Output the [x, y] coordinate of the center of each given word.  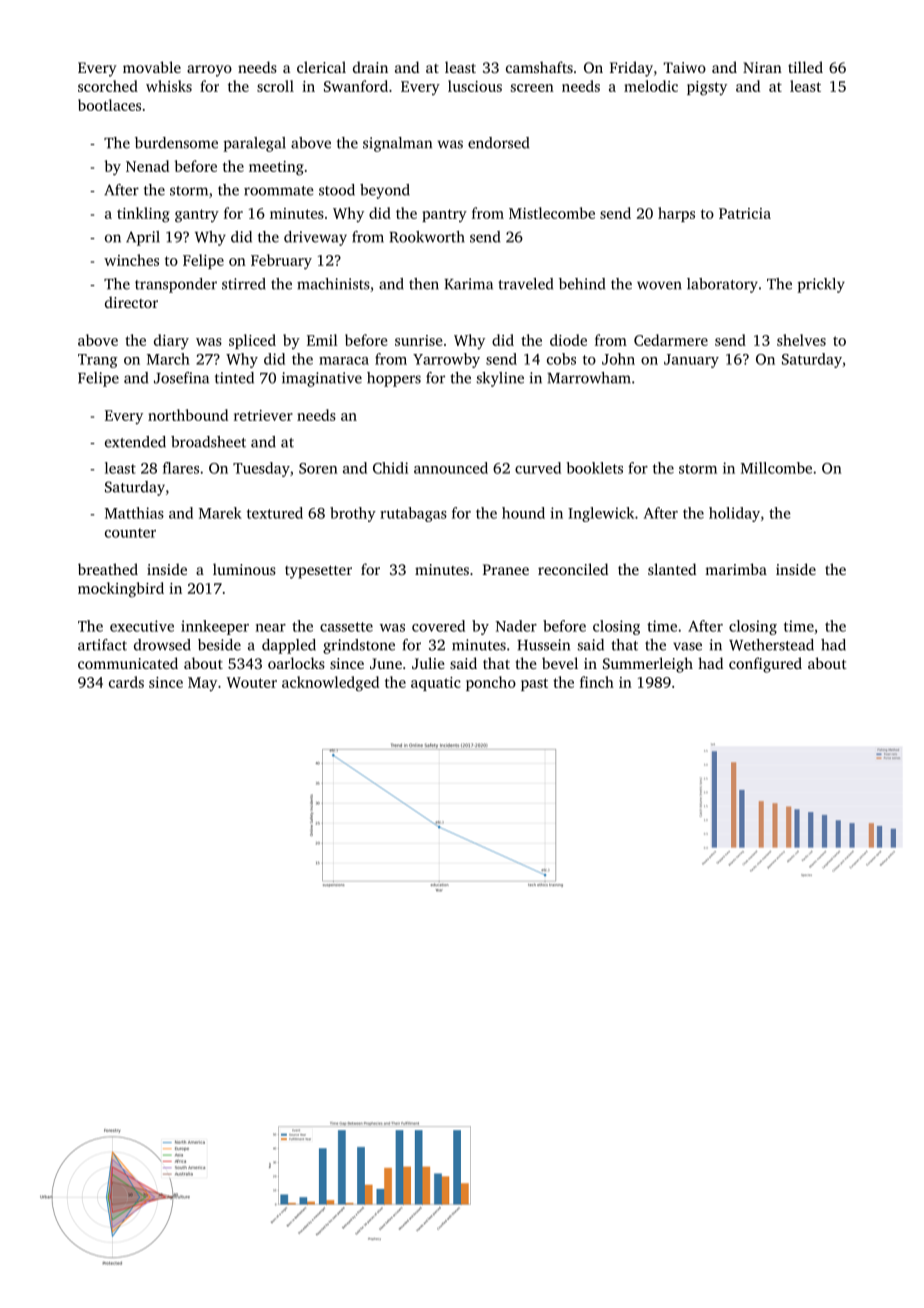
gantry [197, 216]
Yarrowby [446, 360]
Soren [318, 468]
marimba [736, 569]
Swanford [356, 86]
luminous [244, 569]
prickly [821, 285]
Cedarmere [671, 340]
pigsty [707, 88]
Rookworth [427, 237]
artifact [102, 645]
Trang [98, 361]
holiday [734, 514]
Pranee [506, 569]
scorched [108, 86]
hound [523, 513]
